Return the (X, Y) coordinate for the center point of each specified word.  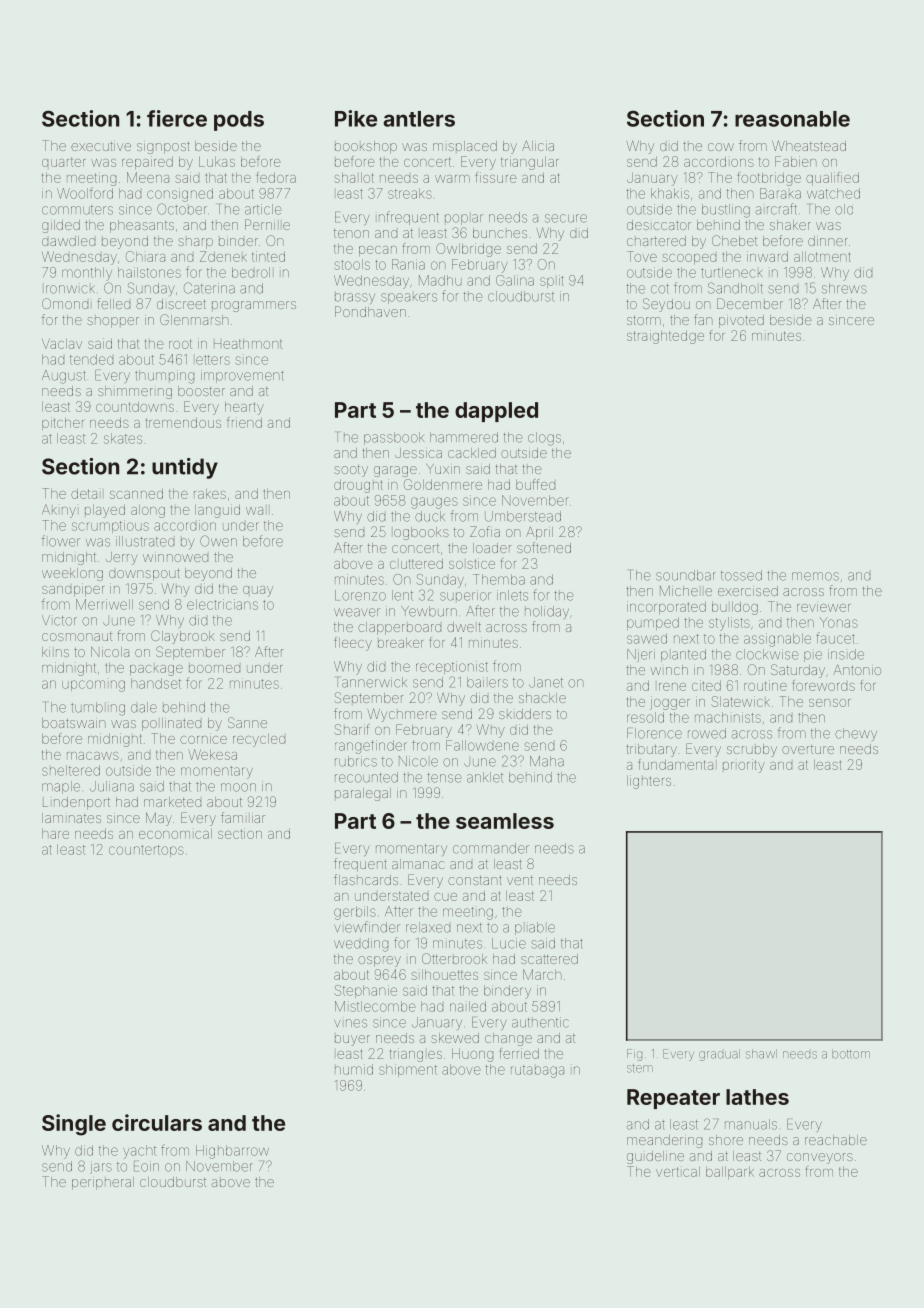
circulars (157, 1122)
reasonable (792, 119)
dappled (496, 412)
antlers (419, 119)
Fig (634, 1055)
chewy (856, 734)
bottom (851, 1054)
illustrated (145, 541)
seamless (505, 821)
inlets (512, 595)
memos (815, 576)
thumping (164, 377)
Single (74, 1125)
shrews (844, 288)
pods (239, 121)
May (159, 819)
